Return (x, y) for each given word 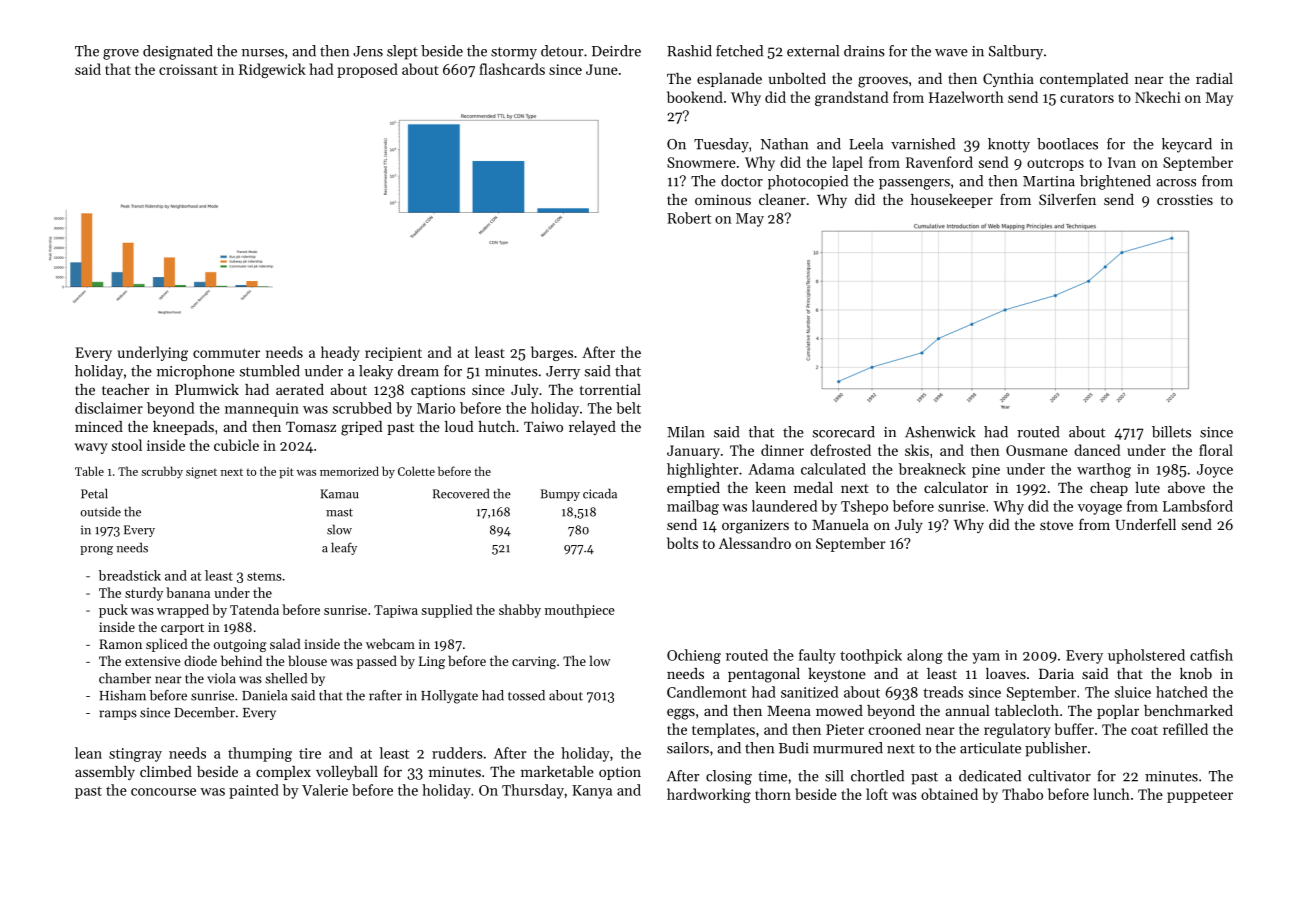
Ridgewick (272, 70)
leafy (344, 548)
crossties (1185, 199)
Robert (689, 218)
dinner (782, 450)
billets (1171, 432)
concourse (163, 792)
